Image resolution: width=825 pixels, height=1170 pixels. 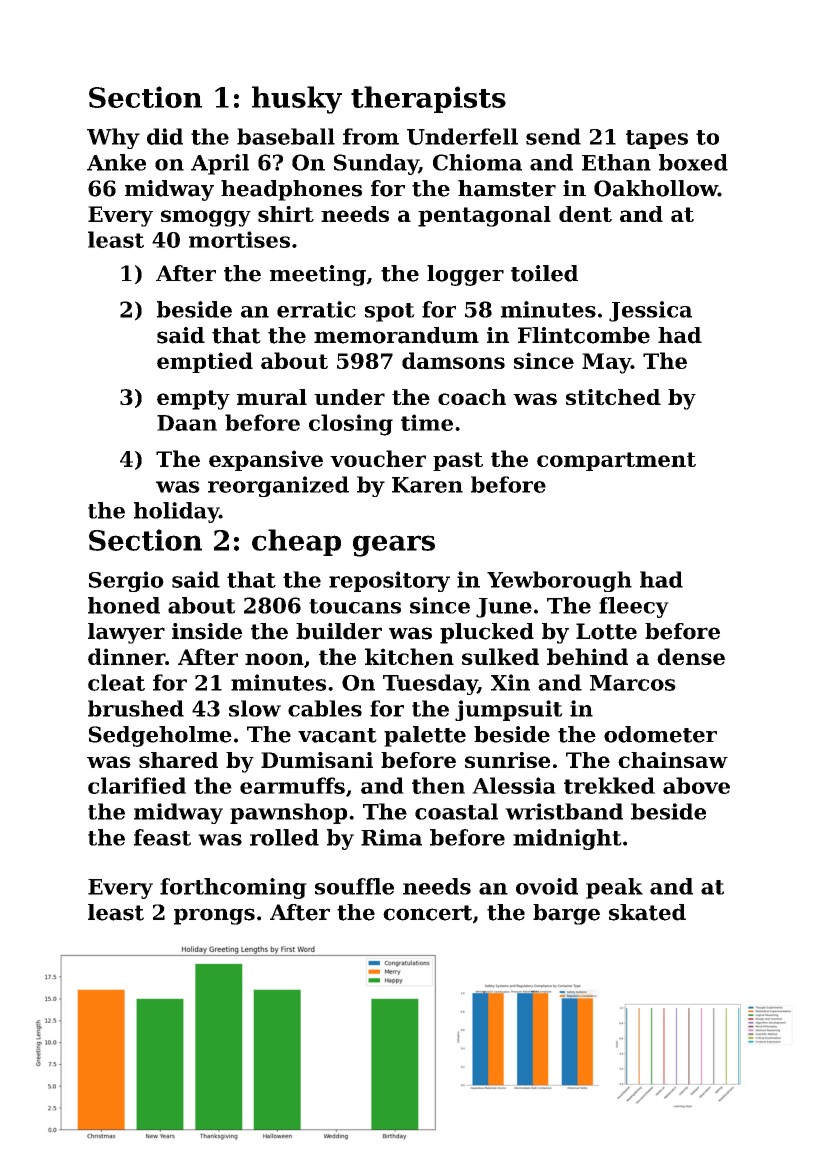 I want to click on stitched, so click(x=613, y=397).
